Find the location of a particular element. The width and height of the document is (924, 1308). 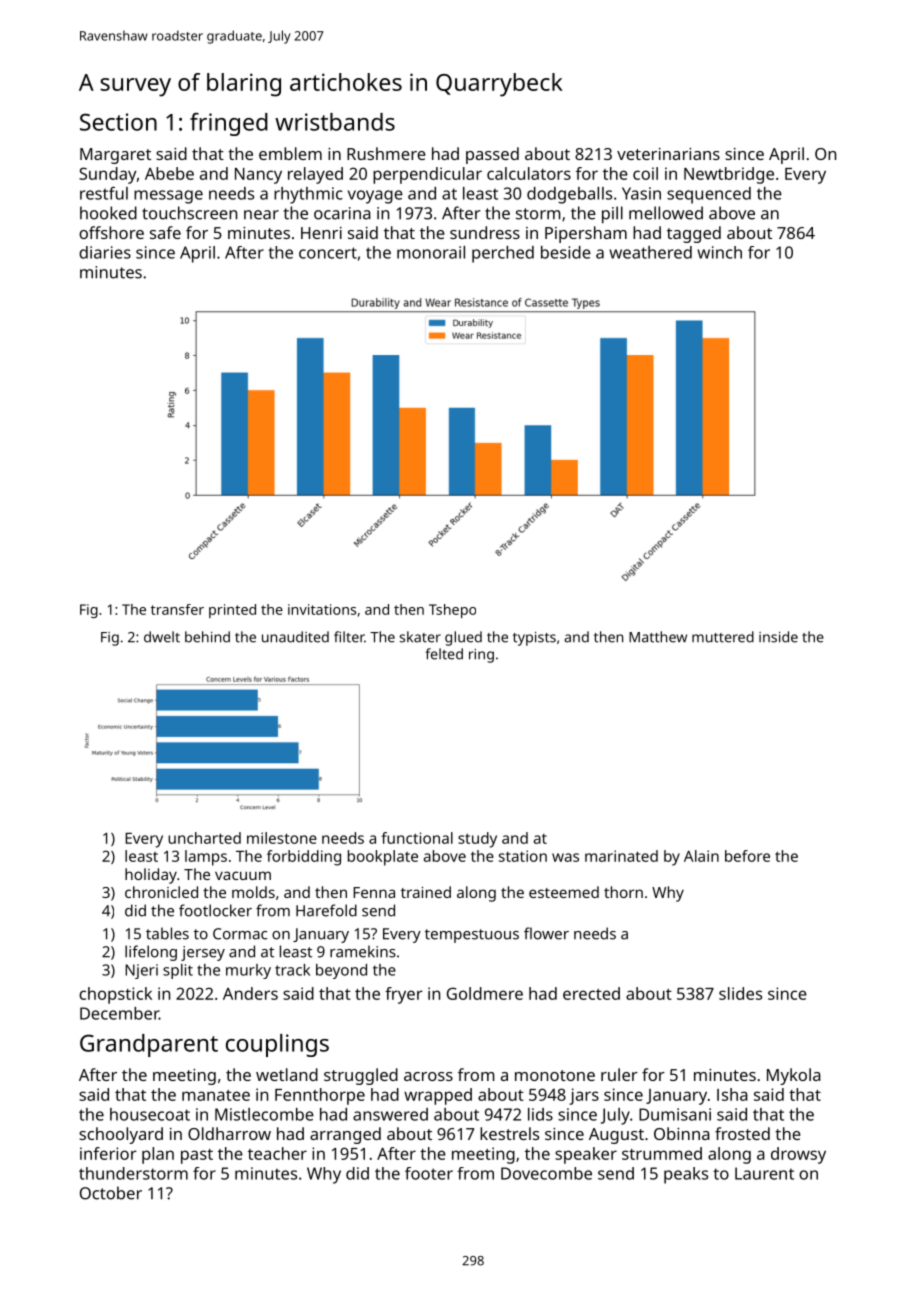

transfer is located at coordinates (177, 609).
